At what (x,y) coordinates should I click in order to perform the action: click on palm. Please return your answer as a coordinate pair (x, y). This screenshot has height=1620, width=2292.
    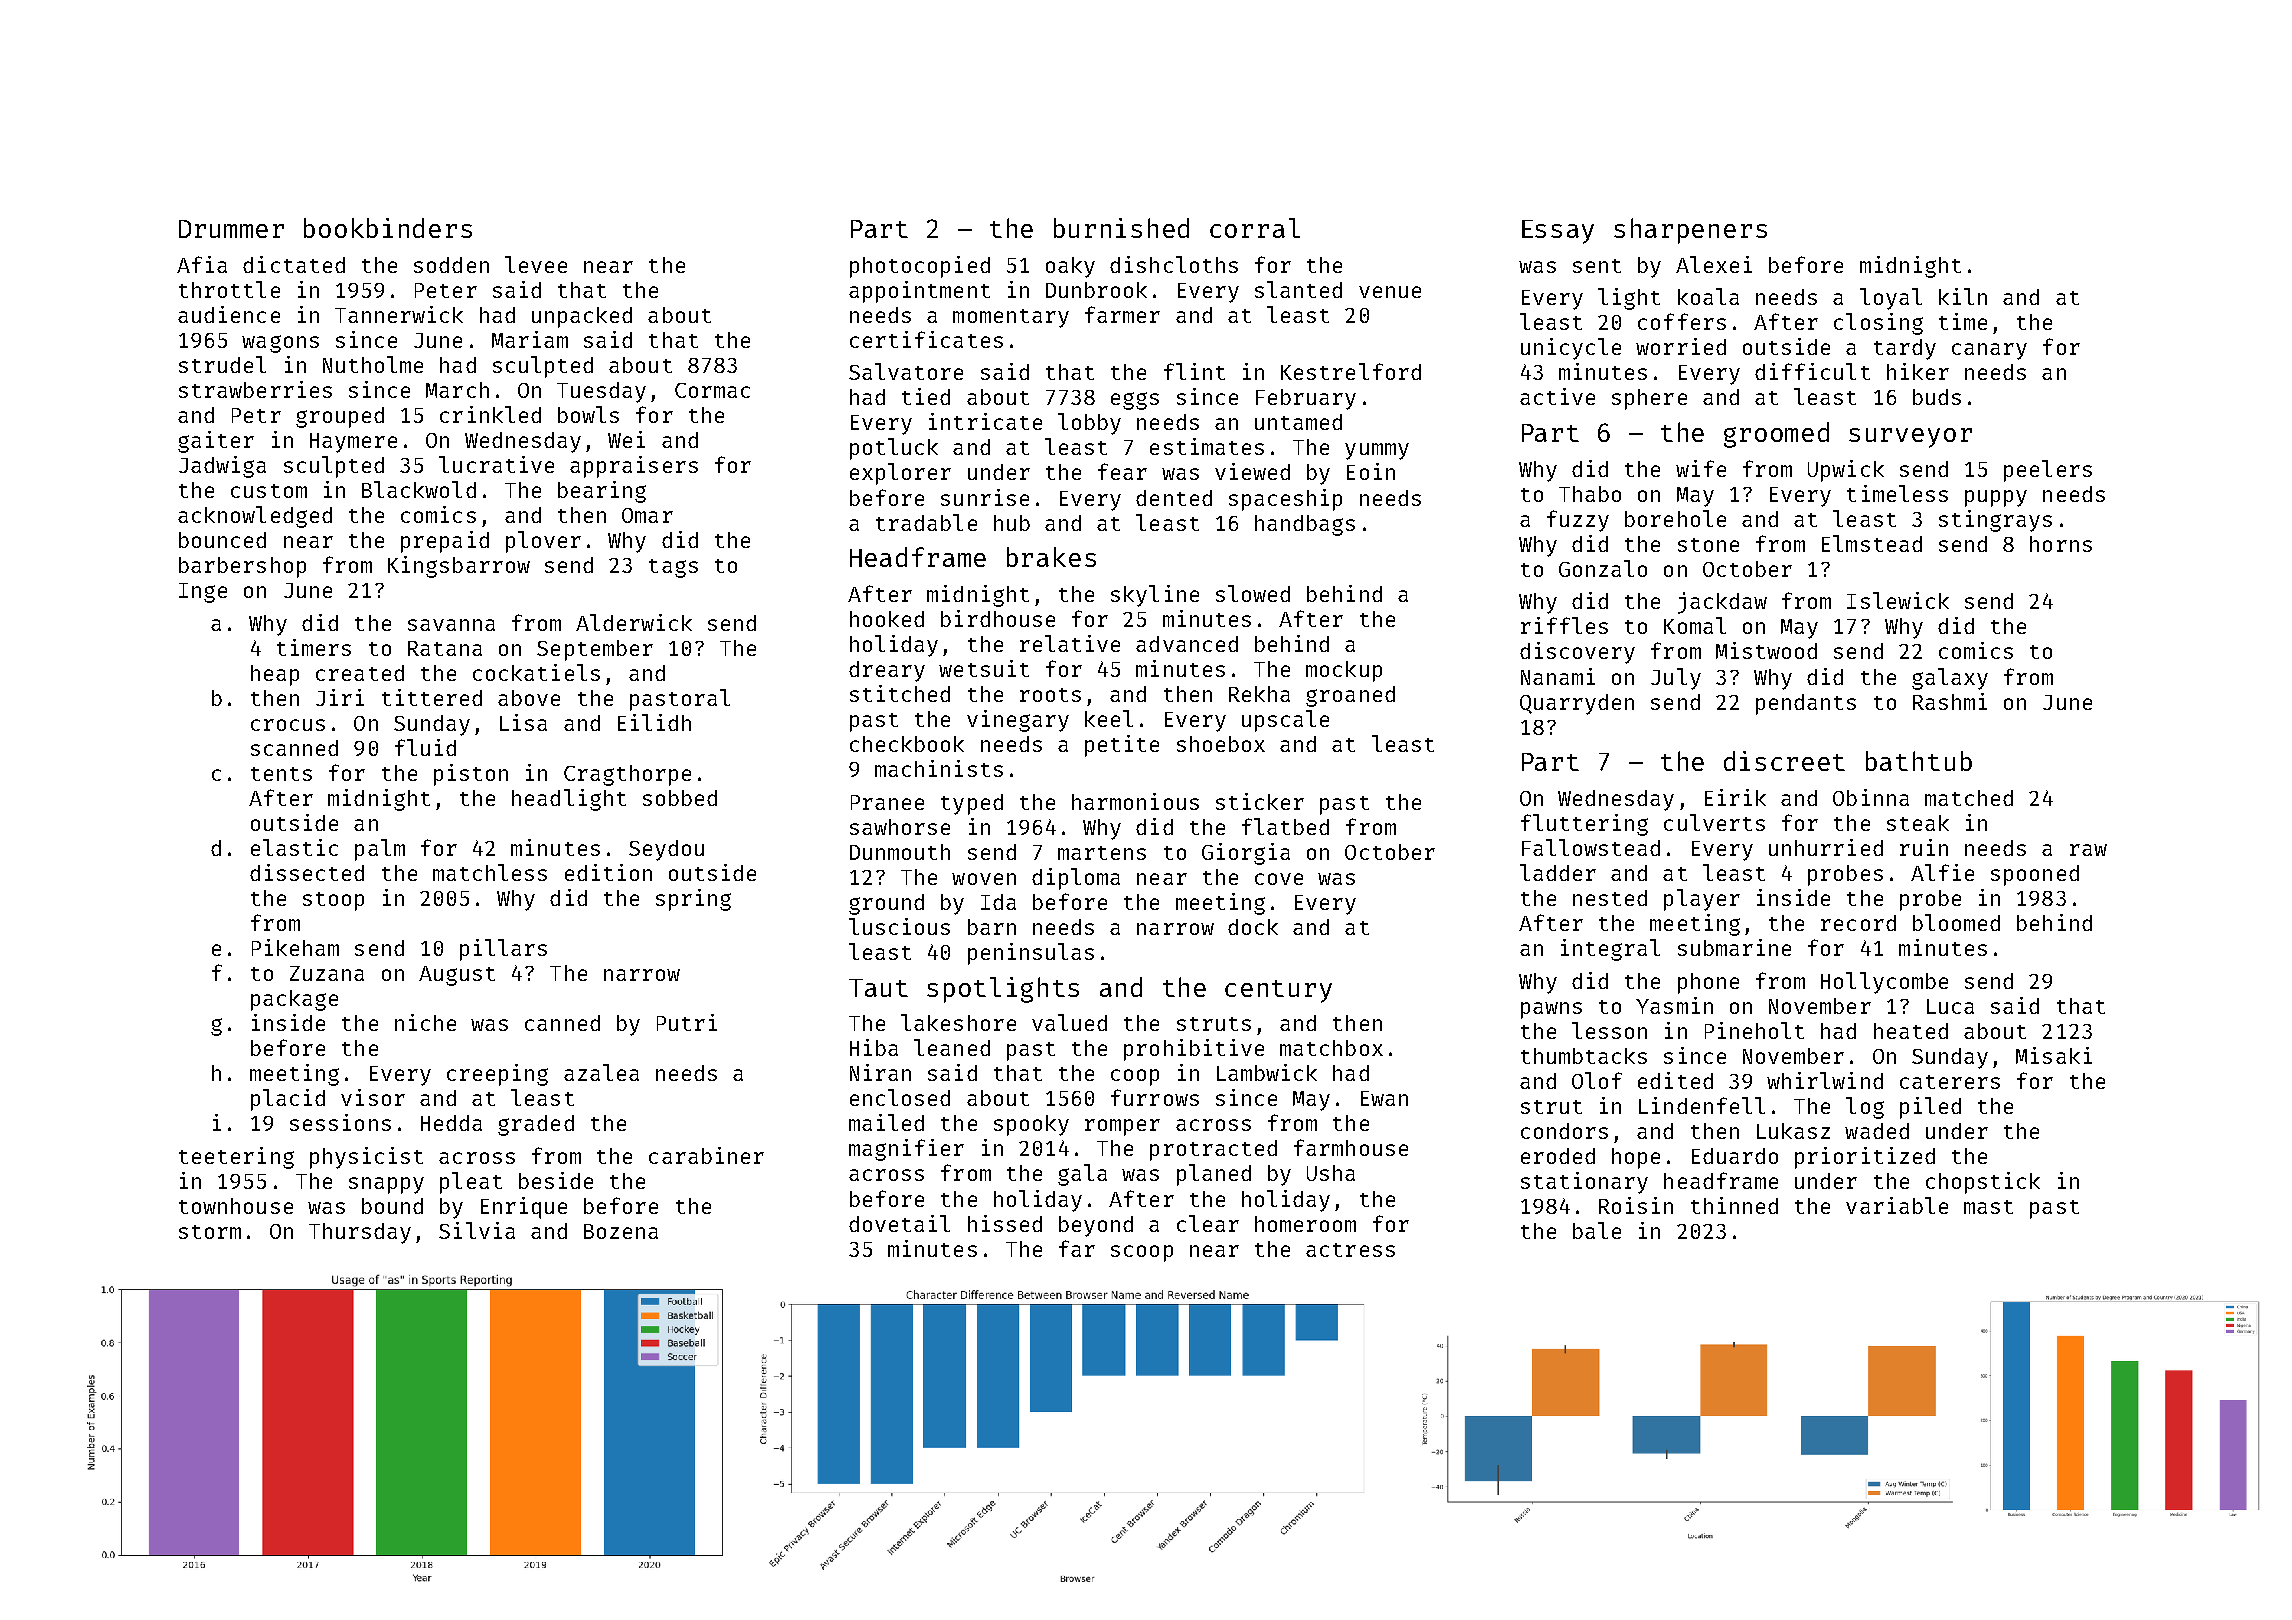
    Looking at the image, I should click on (380, 850).
